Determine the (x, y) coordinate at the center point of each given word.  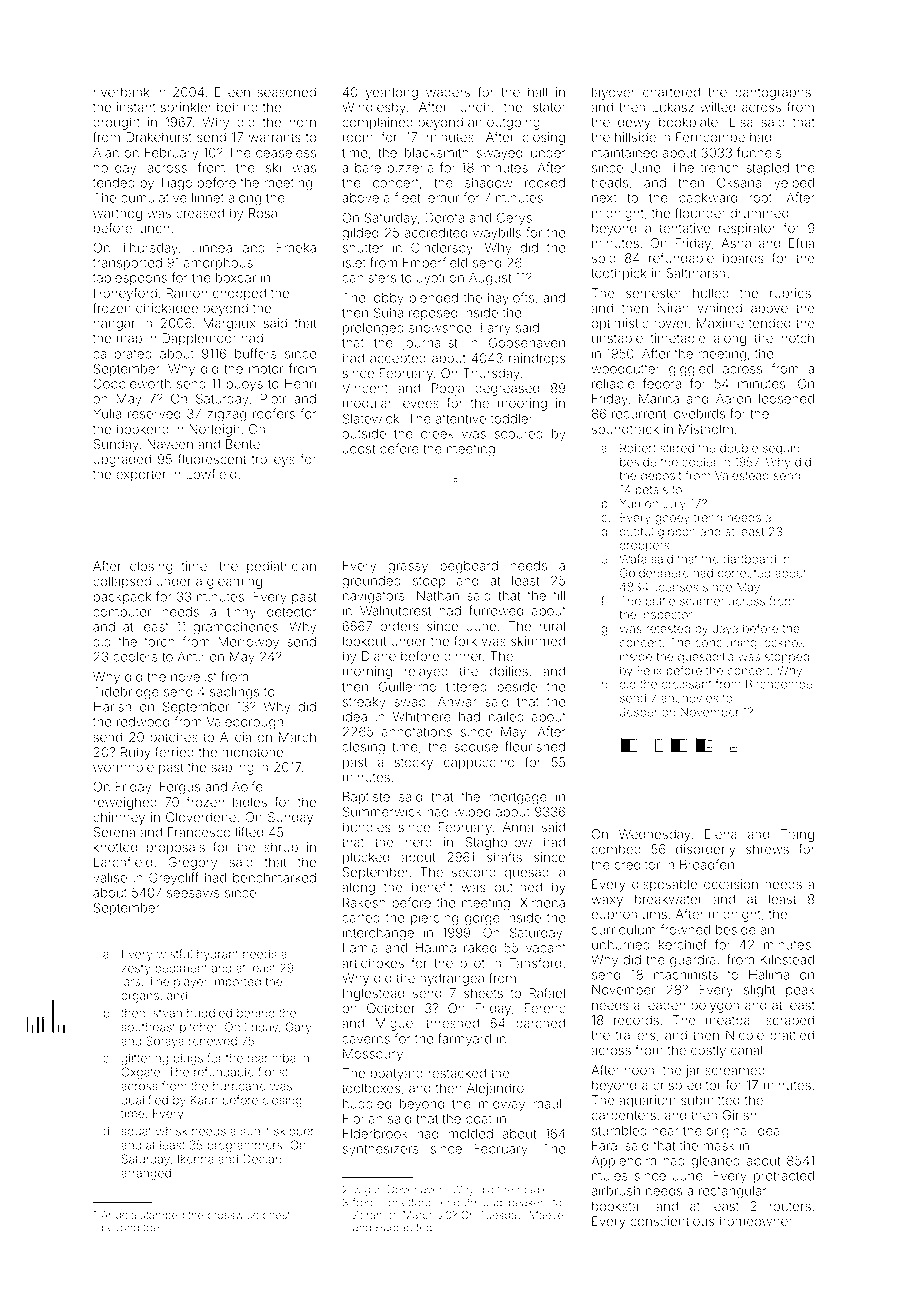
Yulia (107, 413)
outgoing (513, 123)
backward (708, 198)
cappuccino (479, 763)
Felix (649, 670)
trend (708, 517)
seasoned (286, 92)
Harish (112, 707)
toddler (512, 419)
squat (136, 1132)
